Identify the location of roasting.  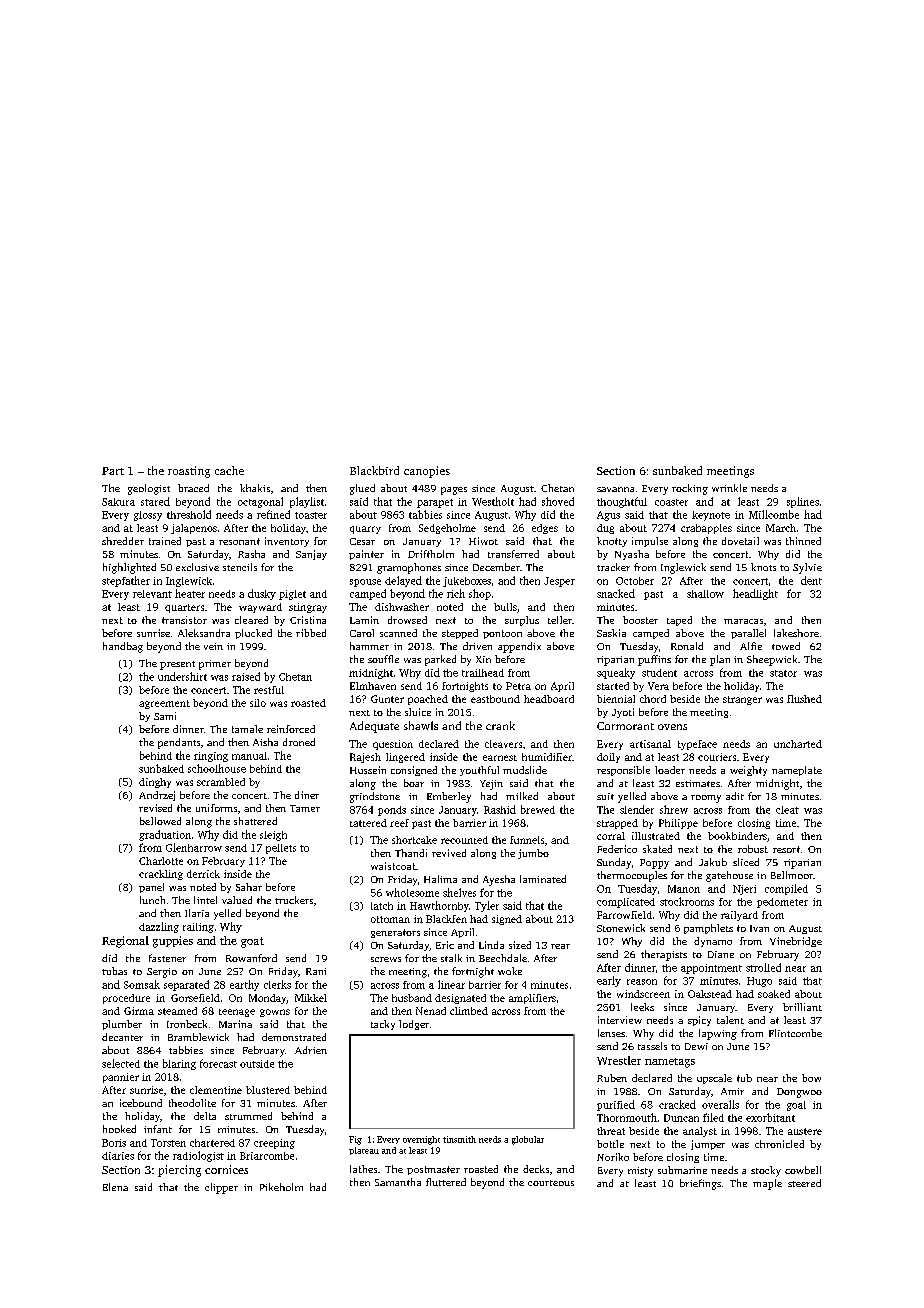
(189, 472).
